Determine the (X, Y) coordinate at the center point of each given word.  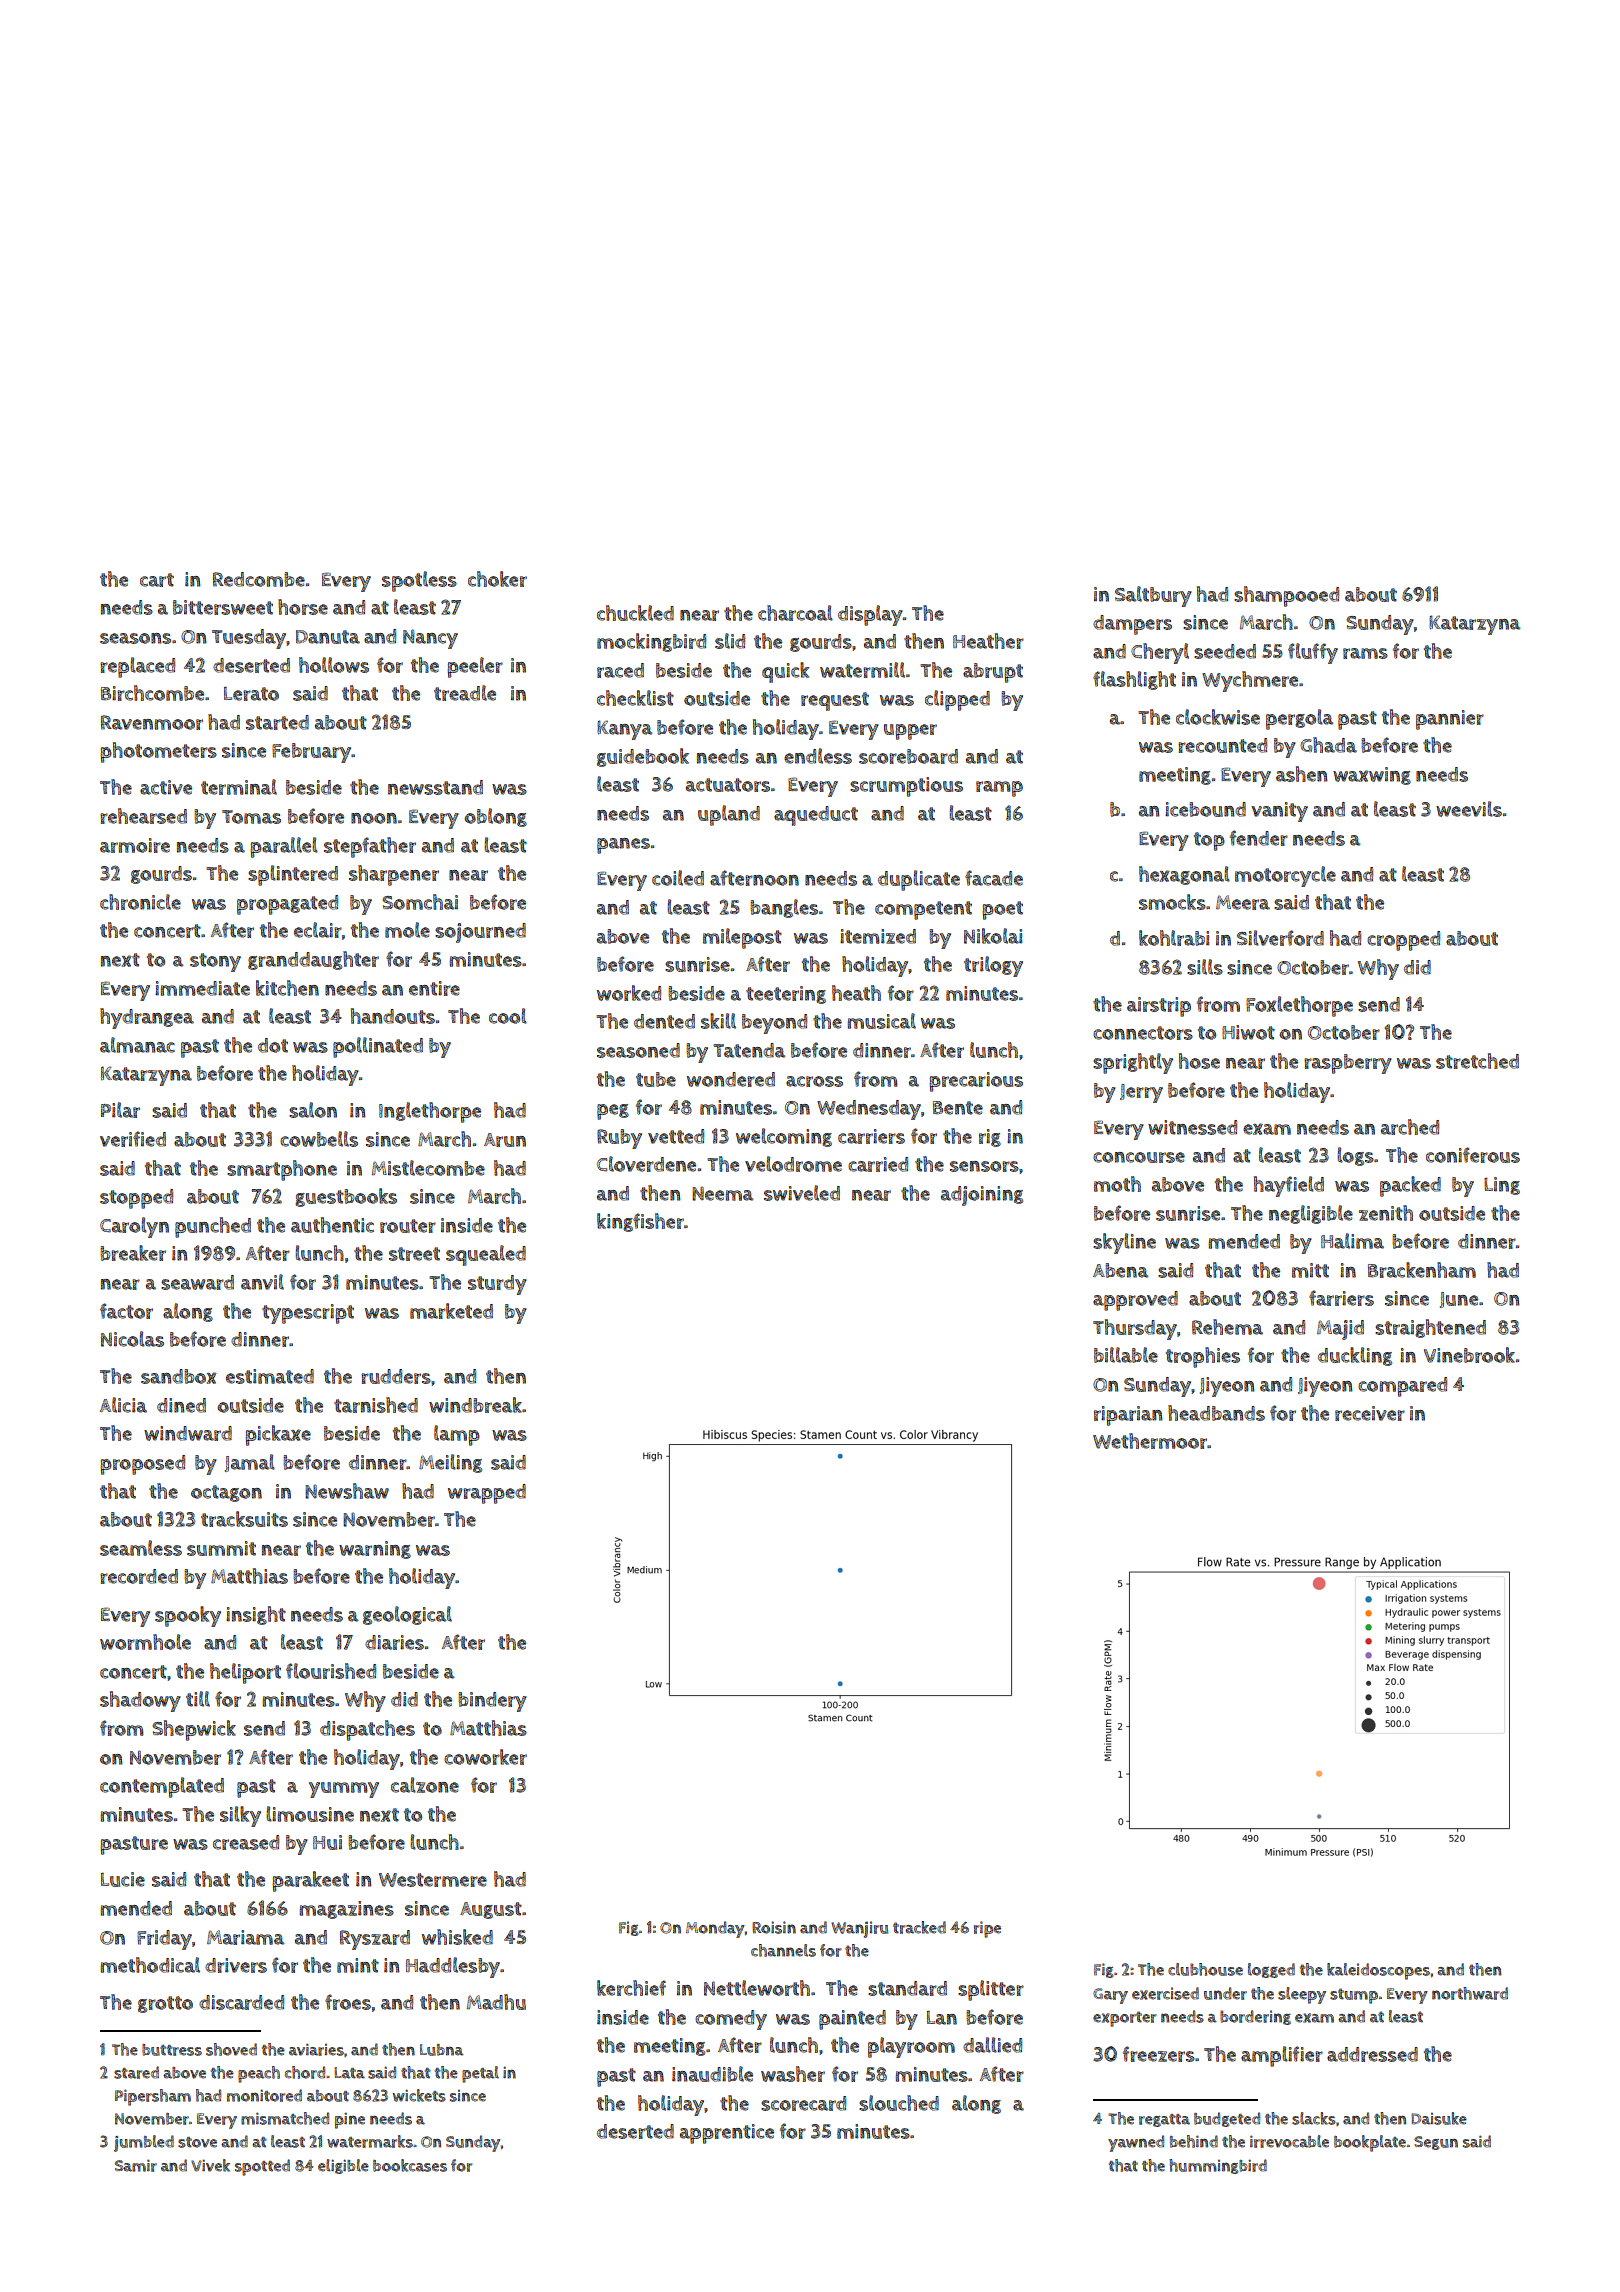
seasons (135, 638)
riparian (1128, 1416)
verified (133, 1139)
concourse (1139, 1157)
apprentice (727, 2134)
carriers (871, 1136)
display (870, 615)
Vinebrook (1469, 1355)
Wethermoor (1150, 1441)
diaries (394, 1642)
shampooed (1286, 596)
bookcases (410, 2165)
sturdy (497, 1285)
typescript (308, 1314)
